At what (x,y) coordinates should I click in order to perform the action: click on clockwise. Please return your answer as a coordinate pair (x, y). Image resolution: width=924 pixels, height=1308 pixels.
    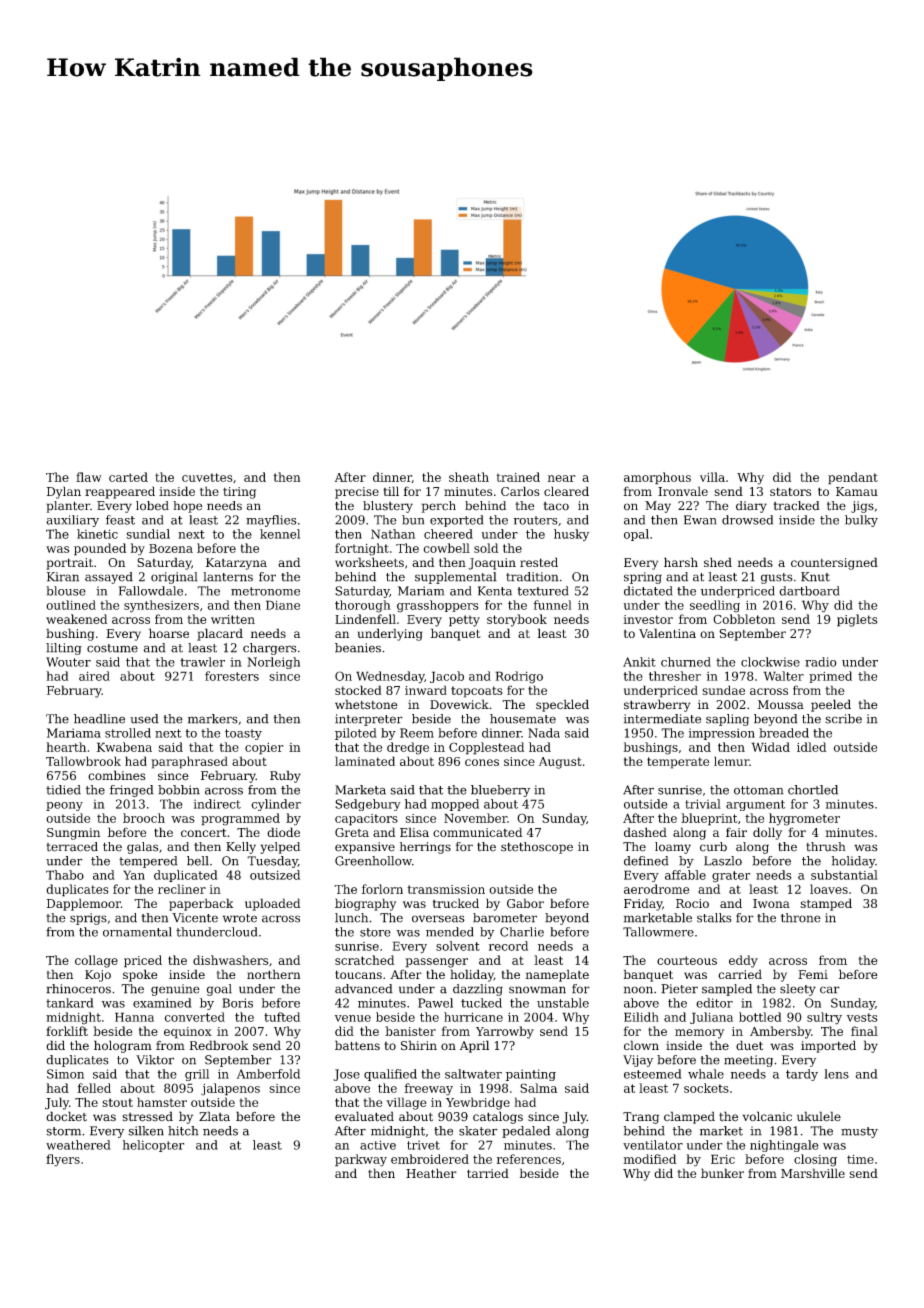
    Looking at the image, I should click on (770, 662).
